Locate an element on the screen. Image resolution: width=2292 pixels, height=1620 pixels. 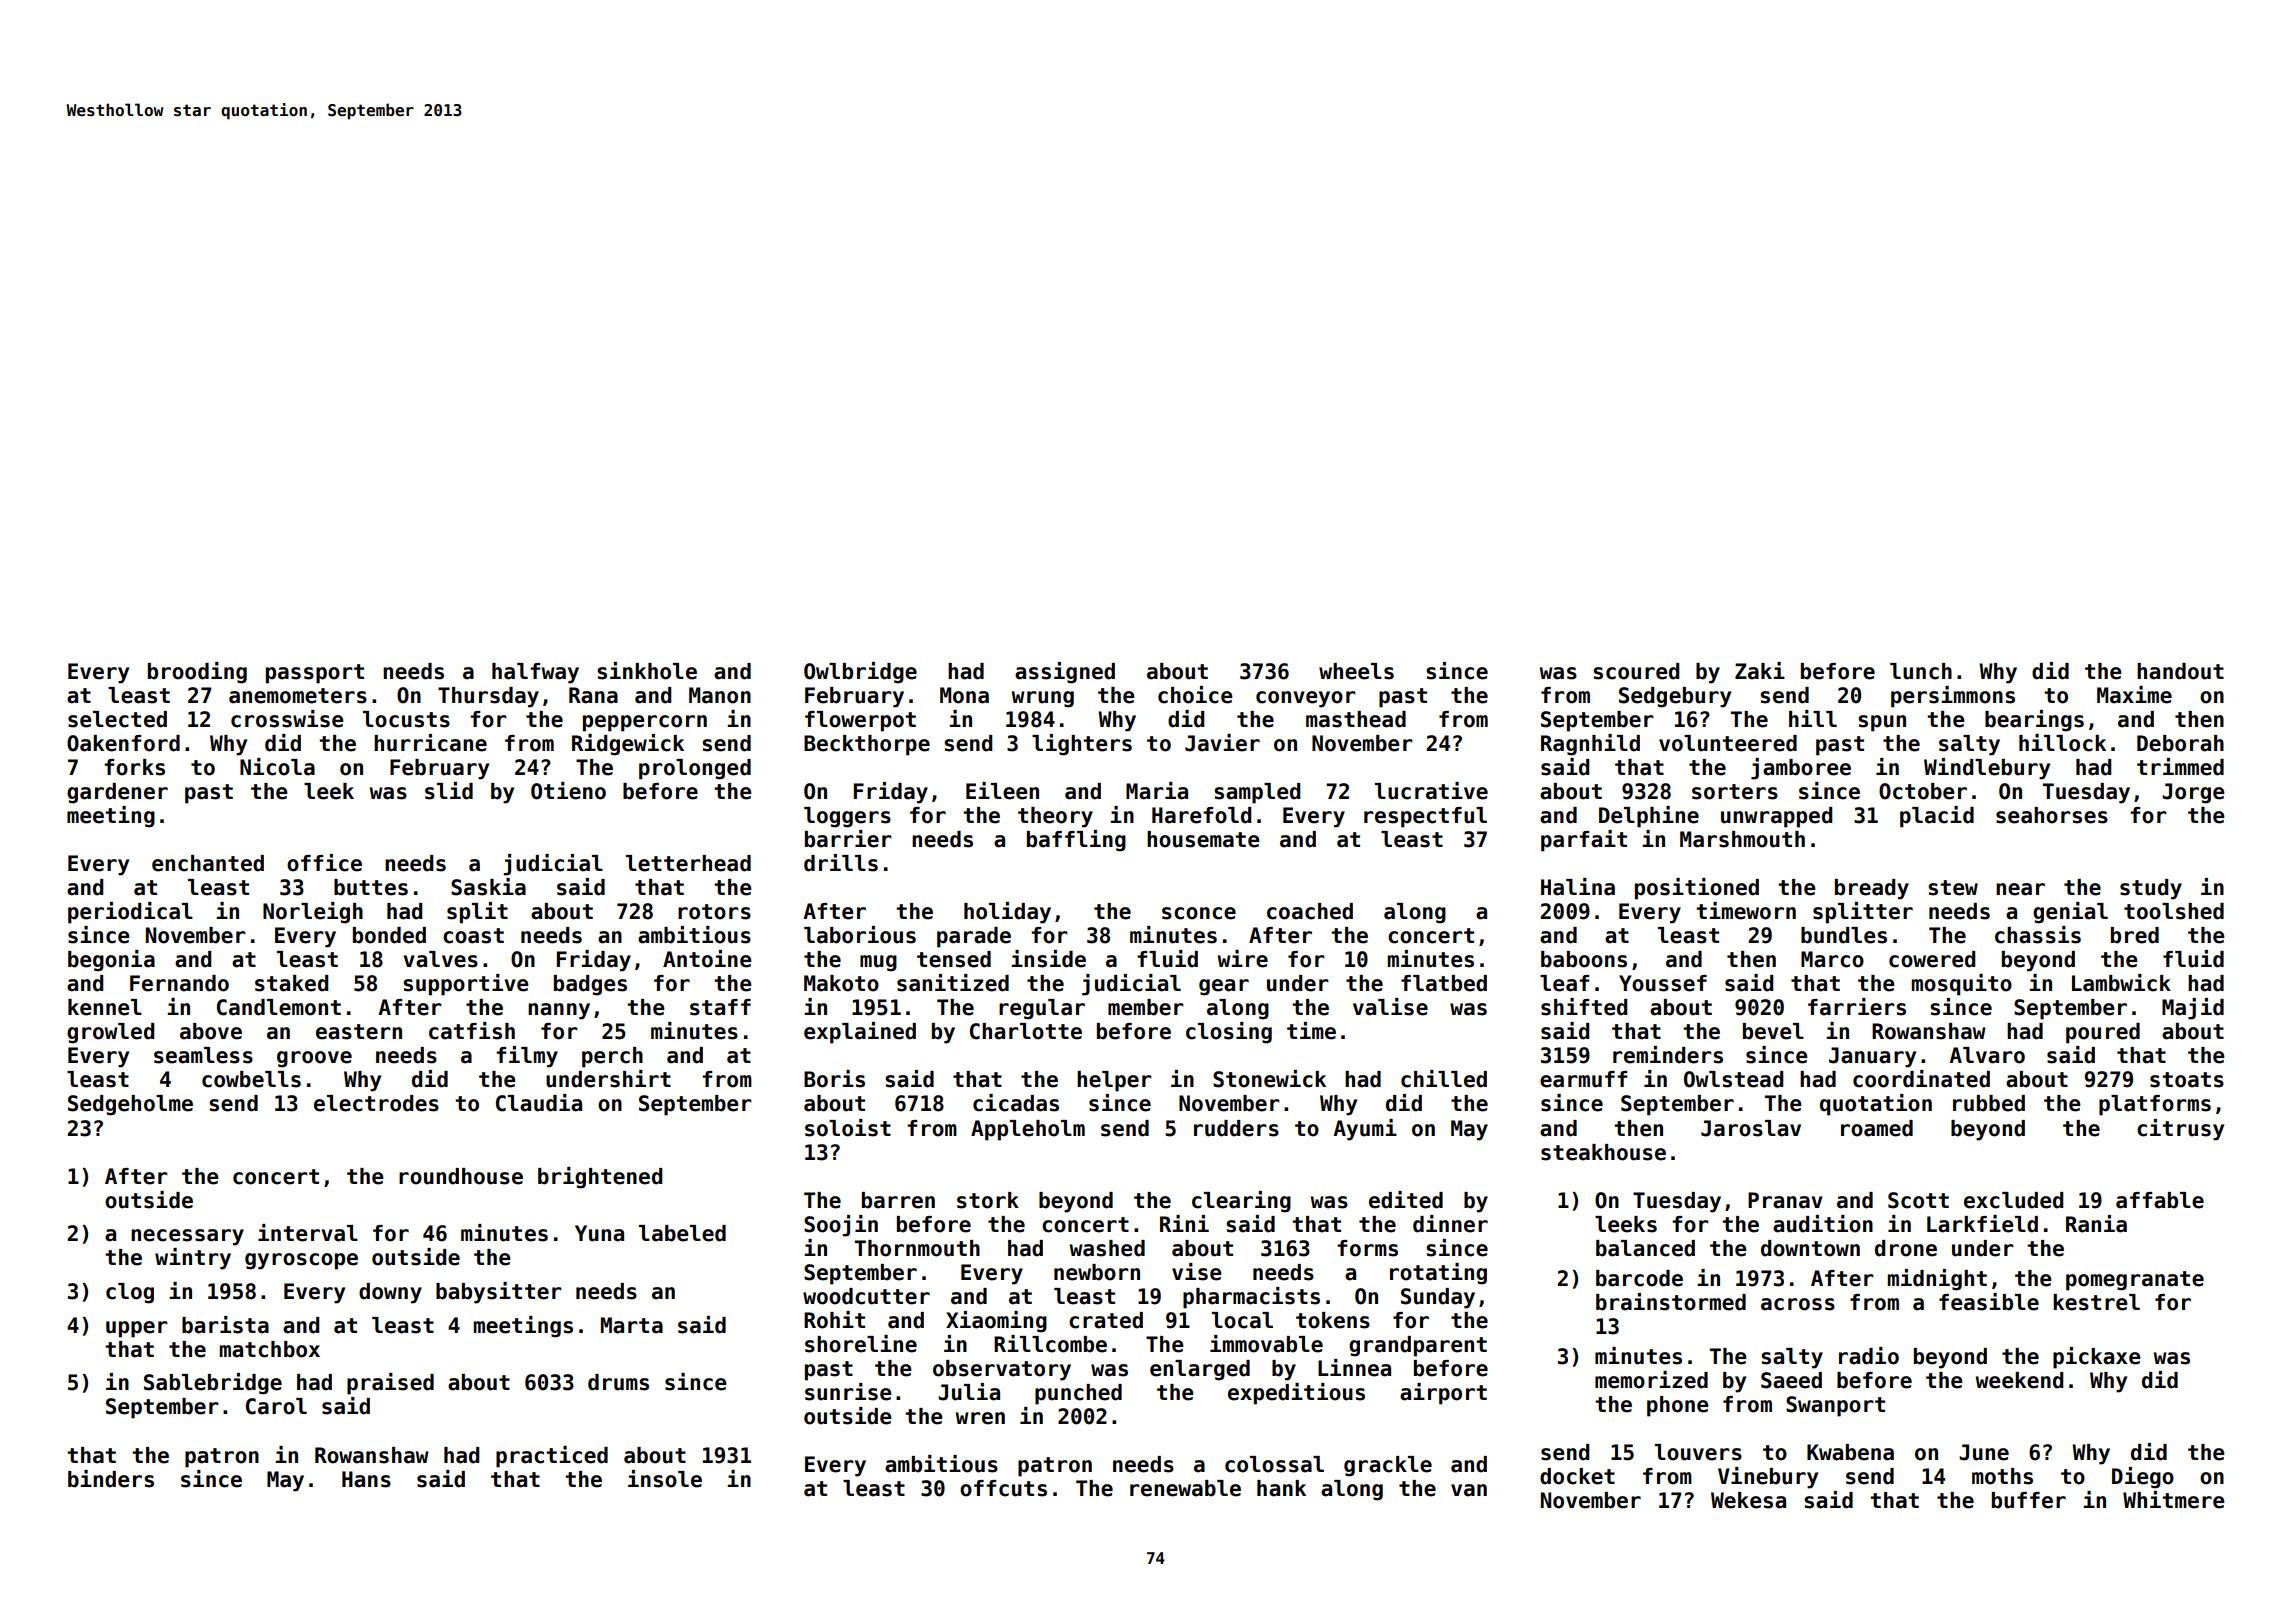
Thursday is located at coordinates (488, 697).
